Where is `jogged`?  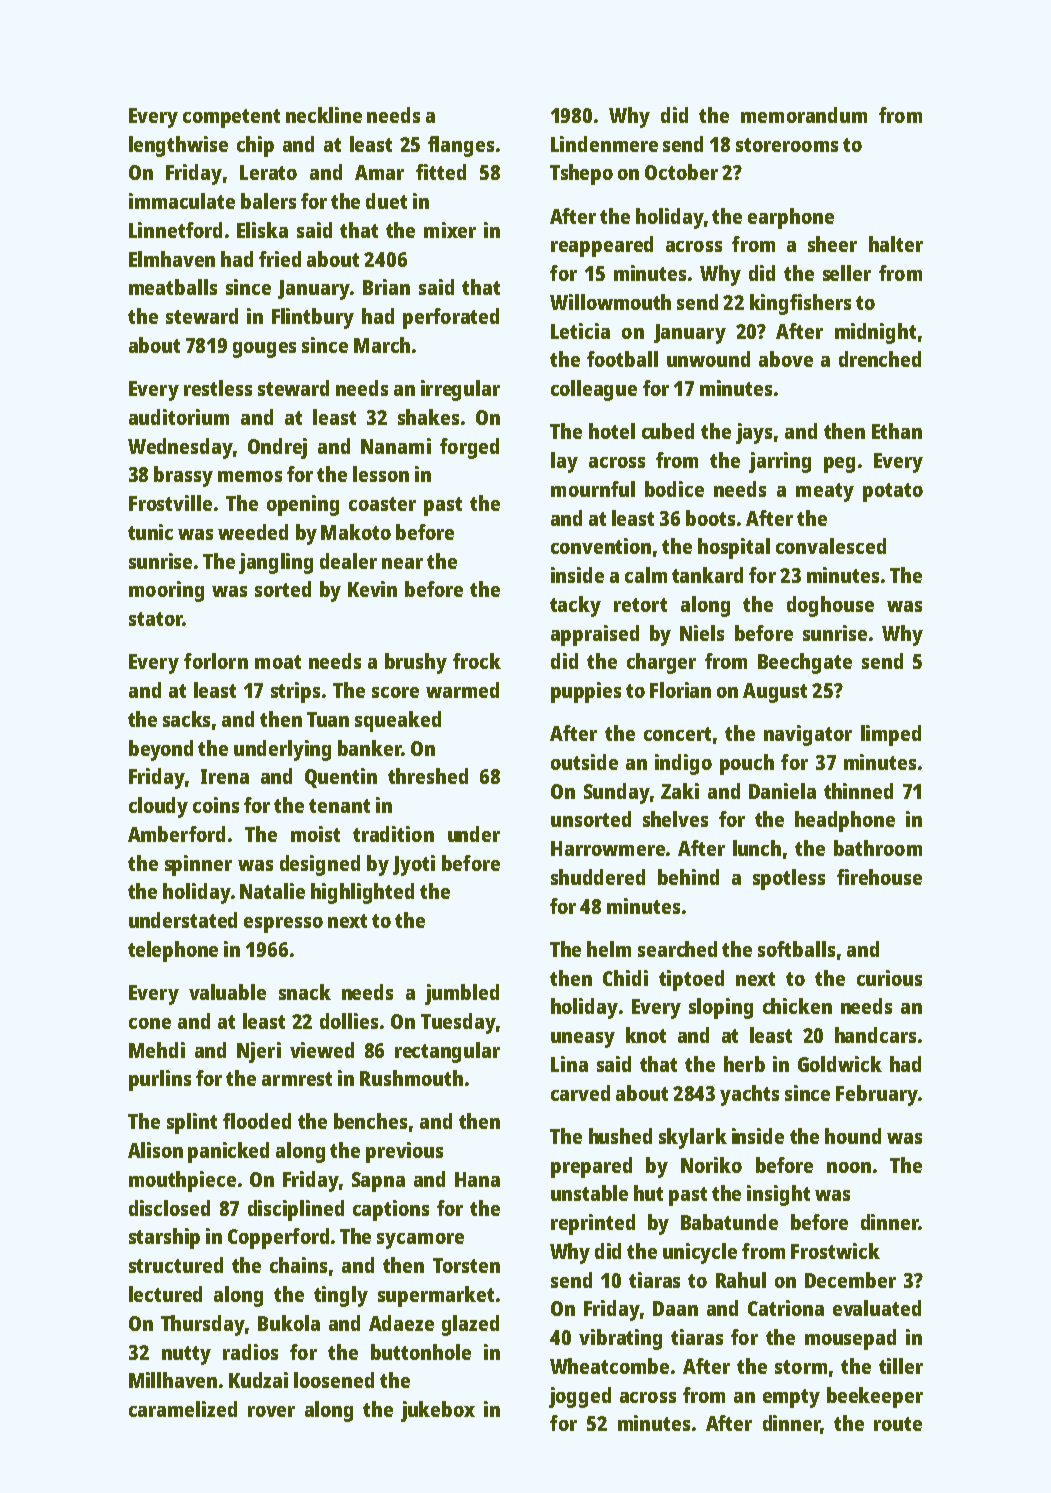
jogged is located at coordinates (580, 1397).
